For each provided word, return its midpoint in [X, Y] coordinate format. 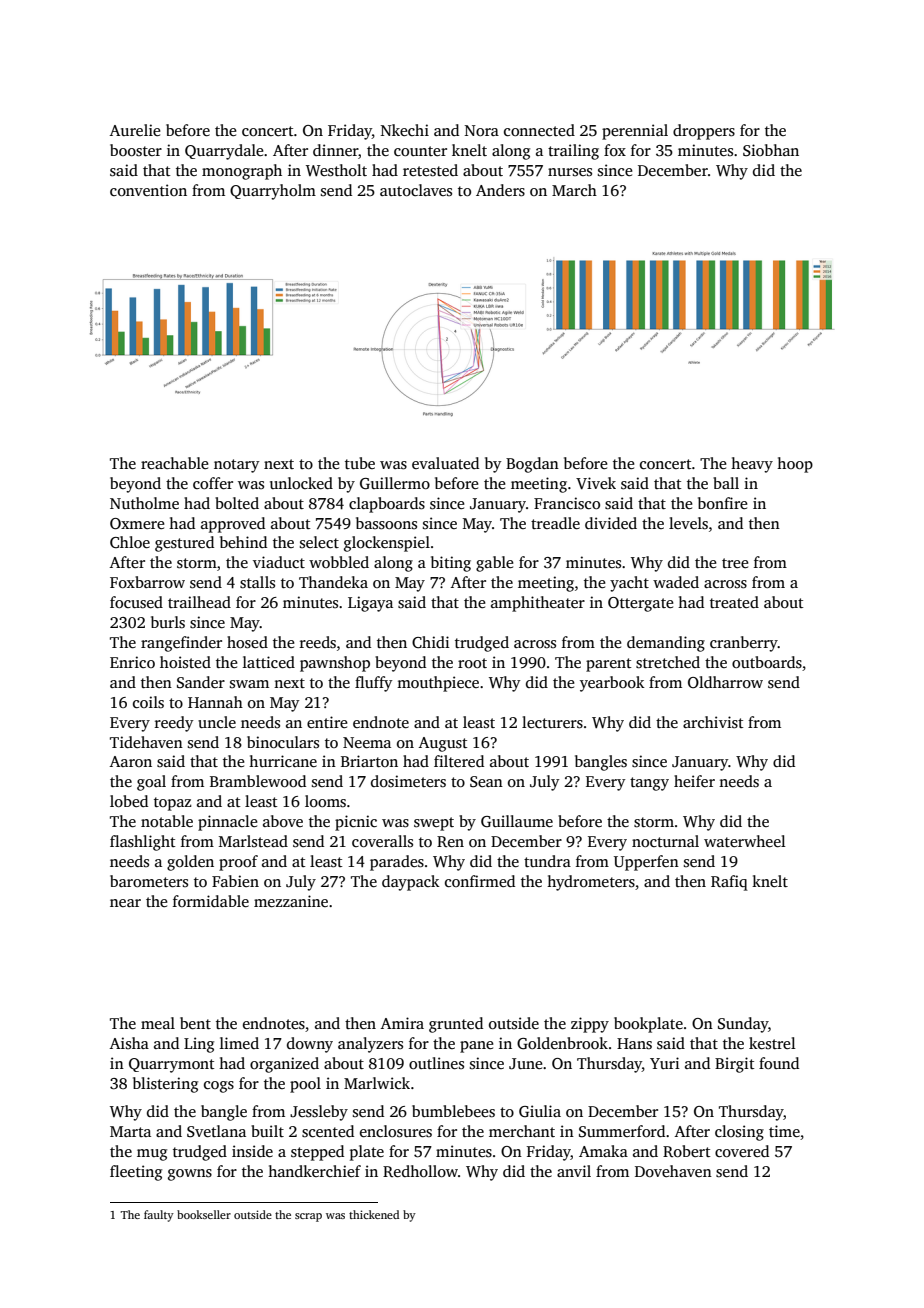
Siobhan [771, 150]
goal [151, 783]
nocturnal [665, 841]
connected [539, 130]
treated [734, 602]
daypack [411, 883]
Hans [634, 1044]
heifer [694, 781]
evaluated [445, 463]
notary [237, 466]
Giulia [540, 1111]
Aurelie [135, 130]
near [125, 903]
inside [252, 1151]
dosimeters [408, 781]
